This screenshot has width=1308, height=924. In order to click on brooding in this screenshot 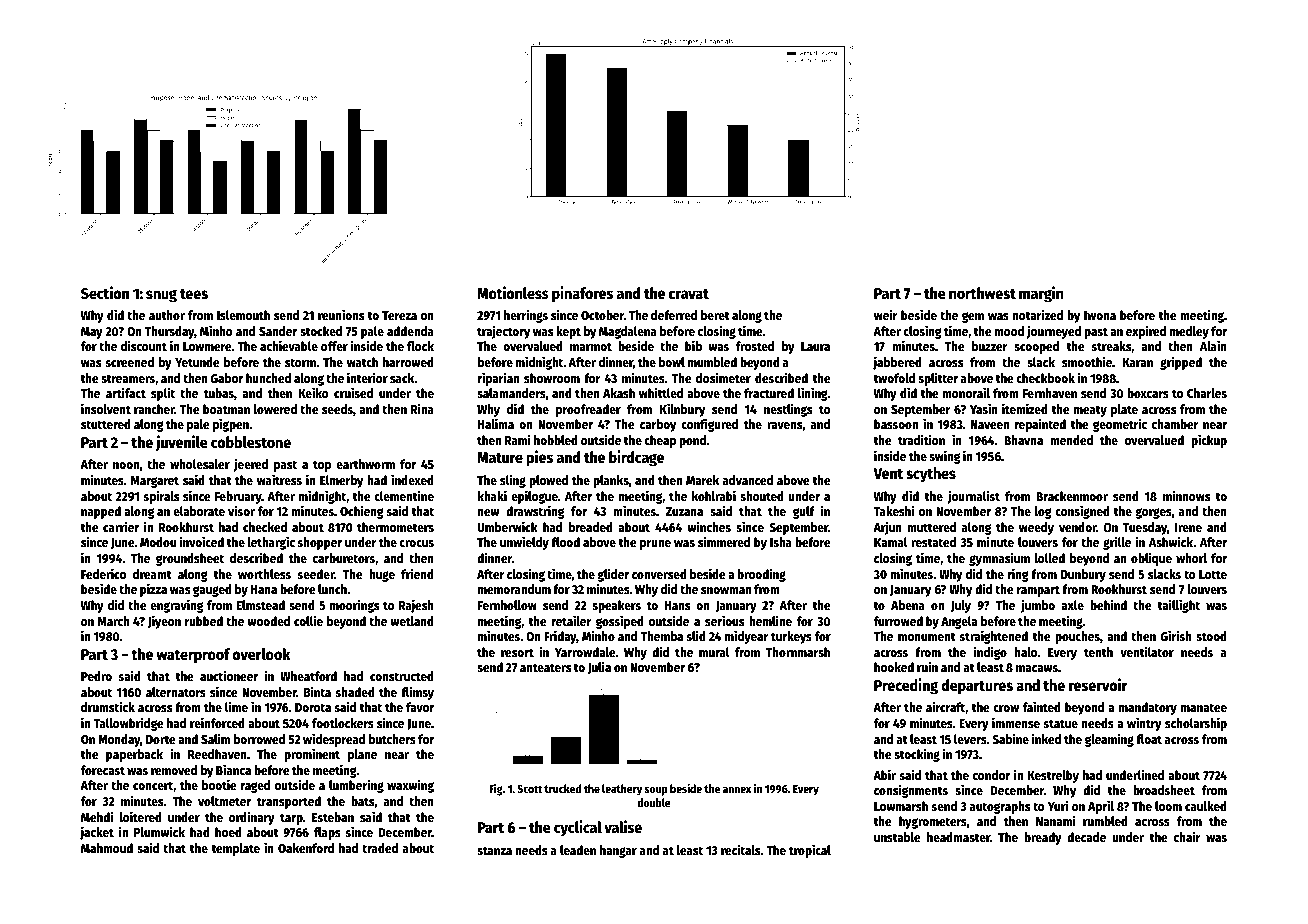, I will do `click(761, 575)`.
